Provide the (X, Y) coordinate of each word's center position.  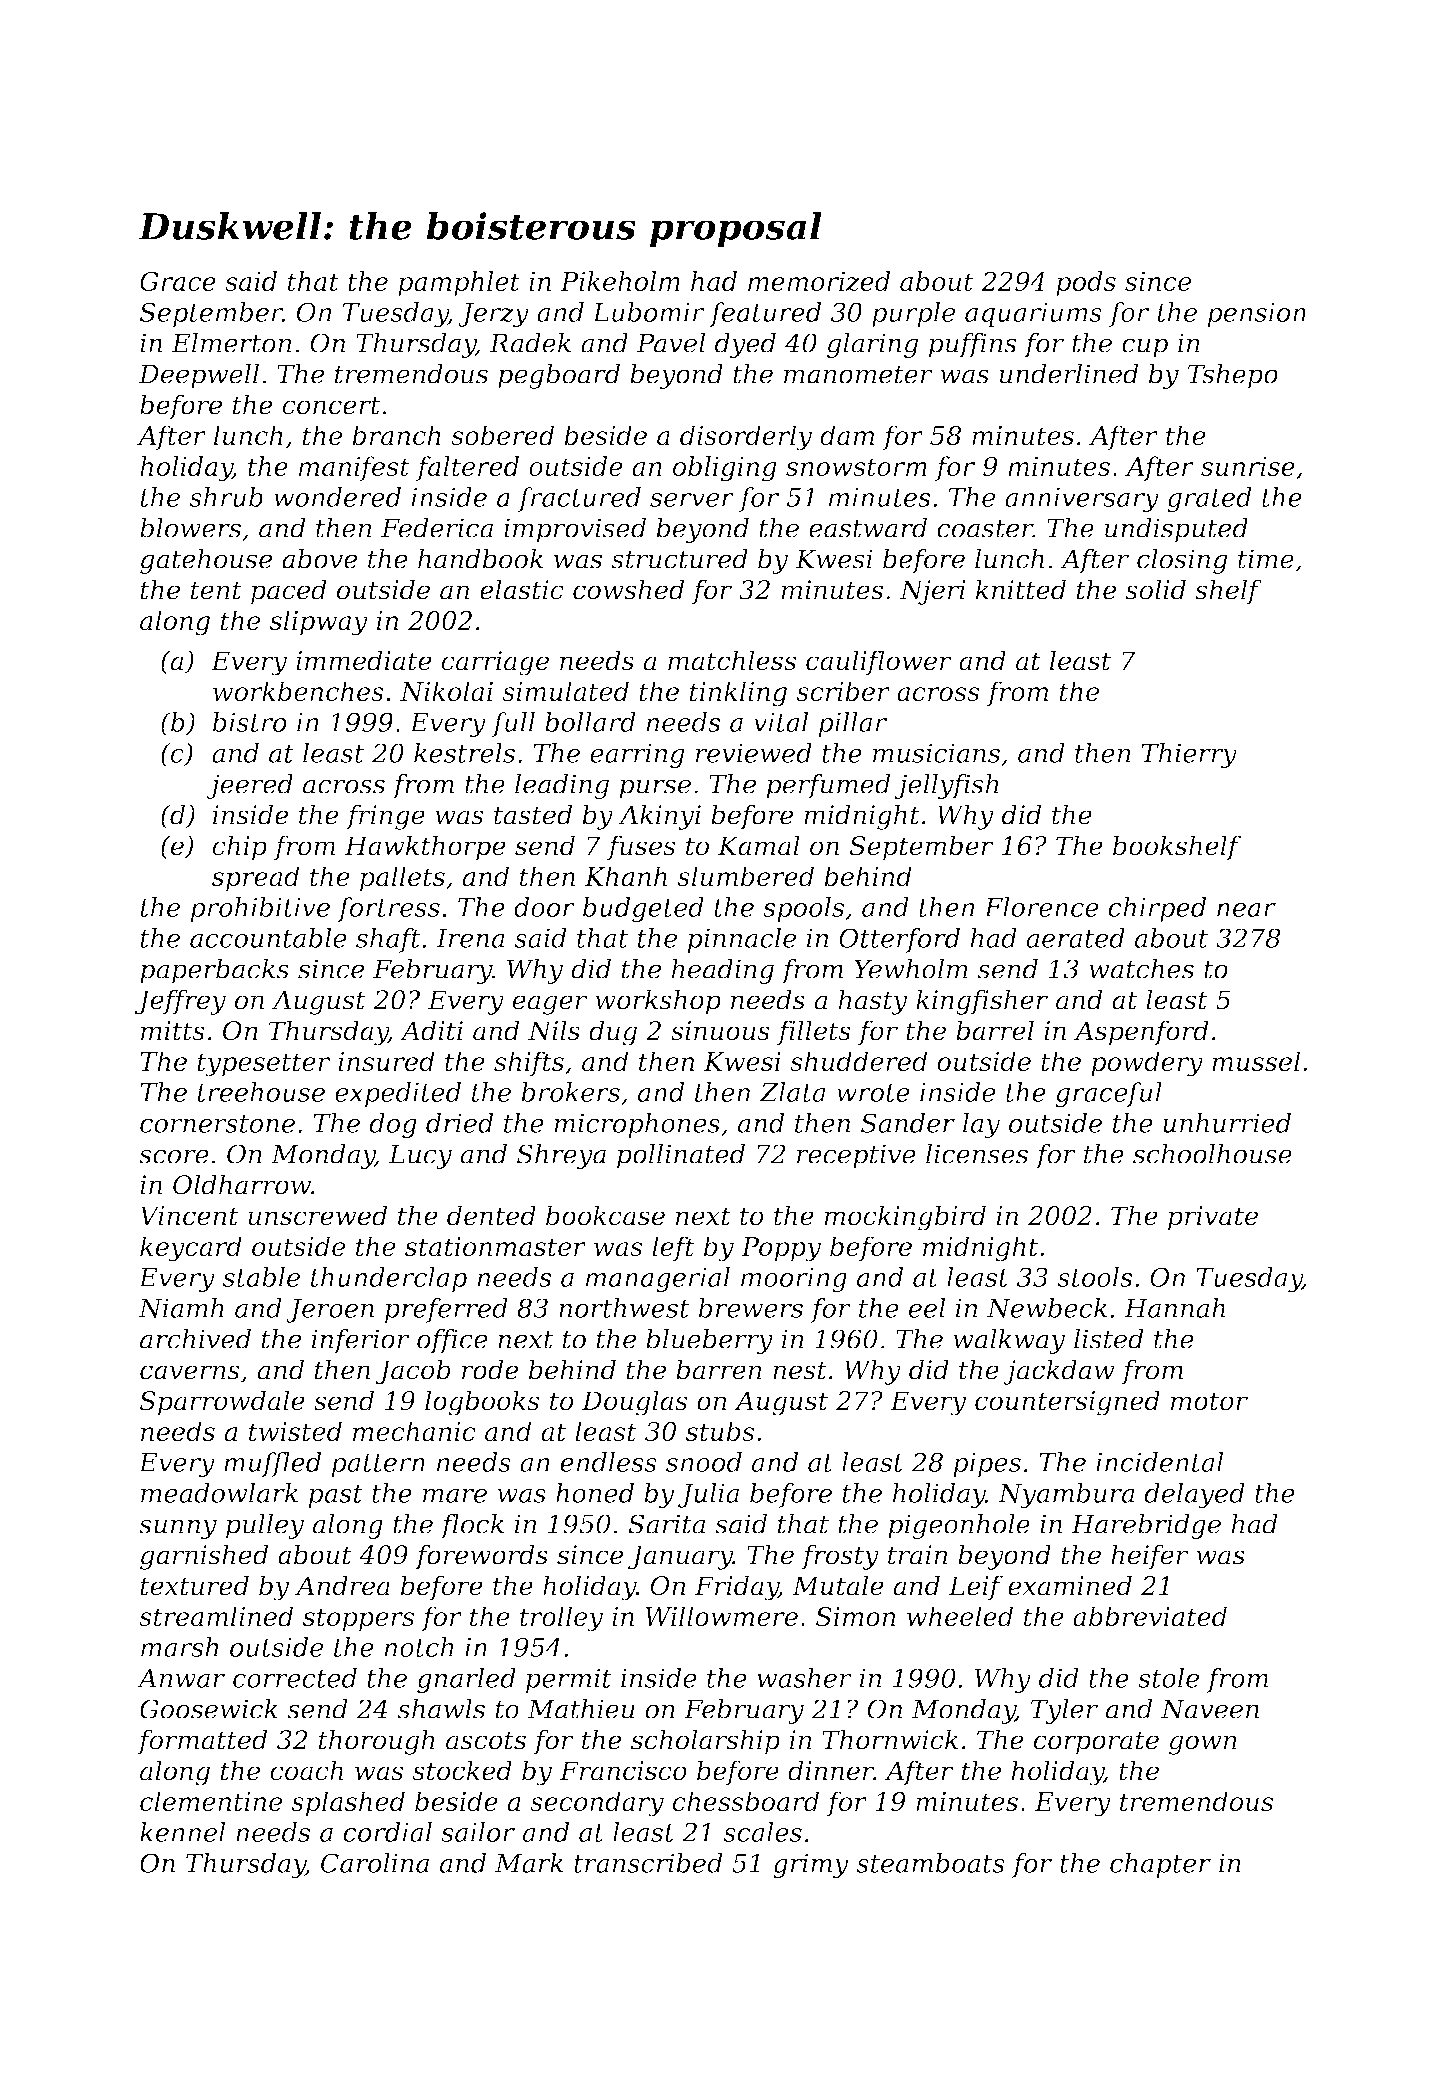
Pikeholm (620, 281)
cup (1145, 348)
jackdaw (1059, 1372)
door (544, 907)
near (1246, 910)
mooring (794, 1280)
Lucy (420, 1156)
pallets (402, 878)
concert (331, 405)
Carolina (375, 1863)
